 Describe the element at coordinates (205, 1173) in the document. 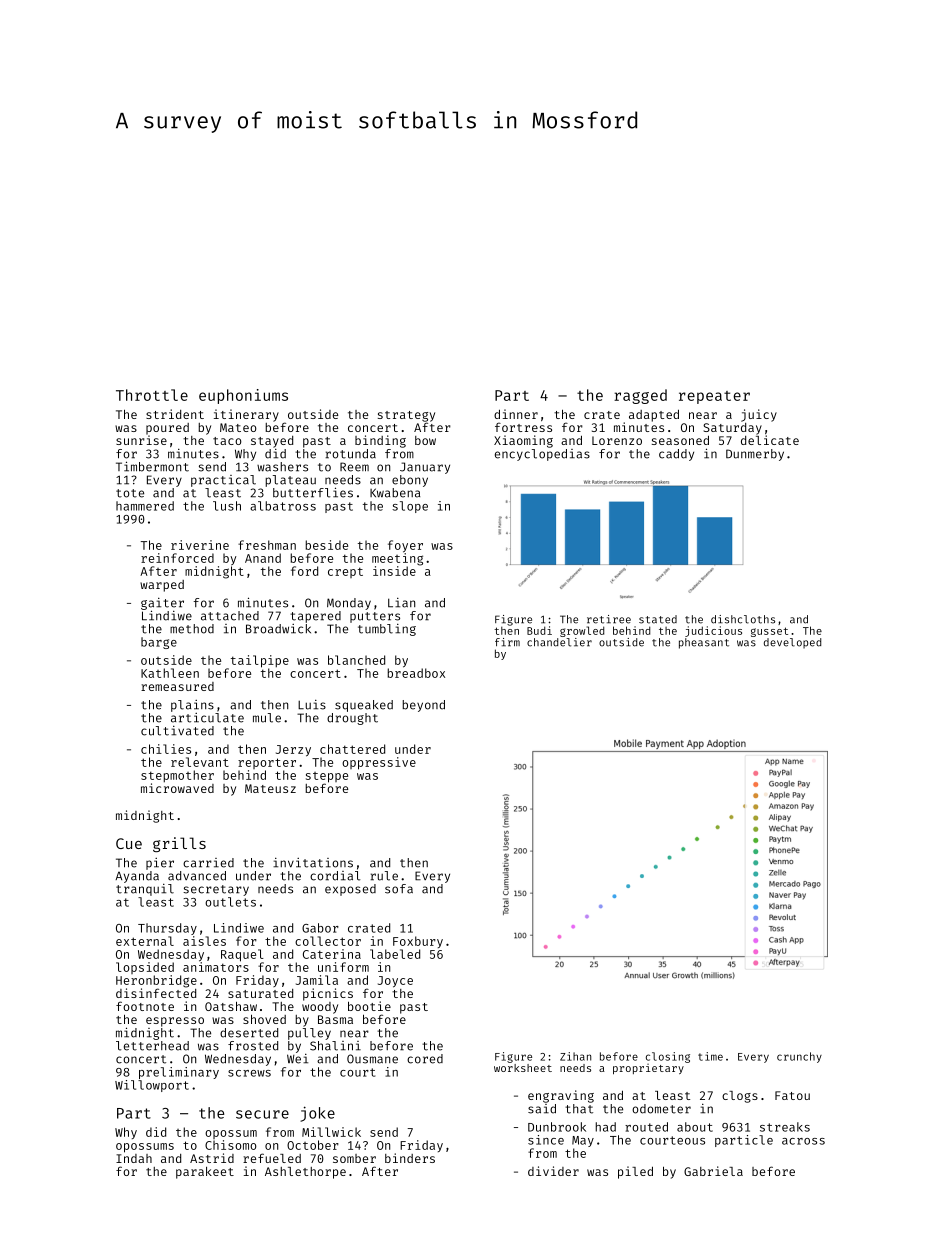

I see `parakeet` at that location.
